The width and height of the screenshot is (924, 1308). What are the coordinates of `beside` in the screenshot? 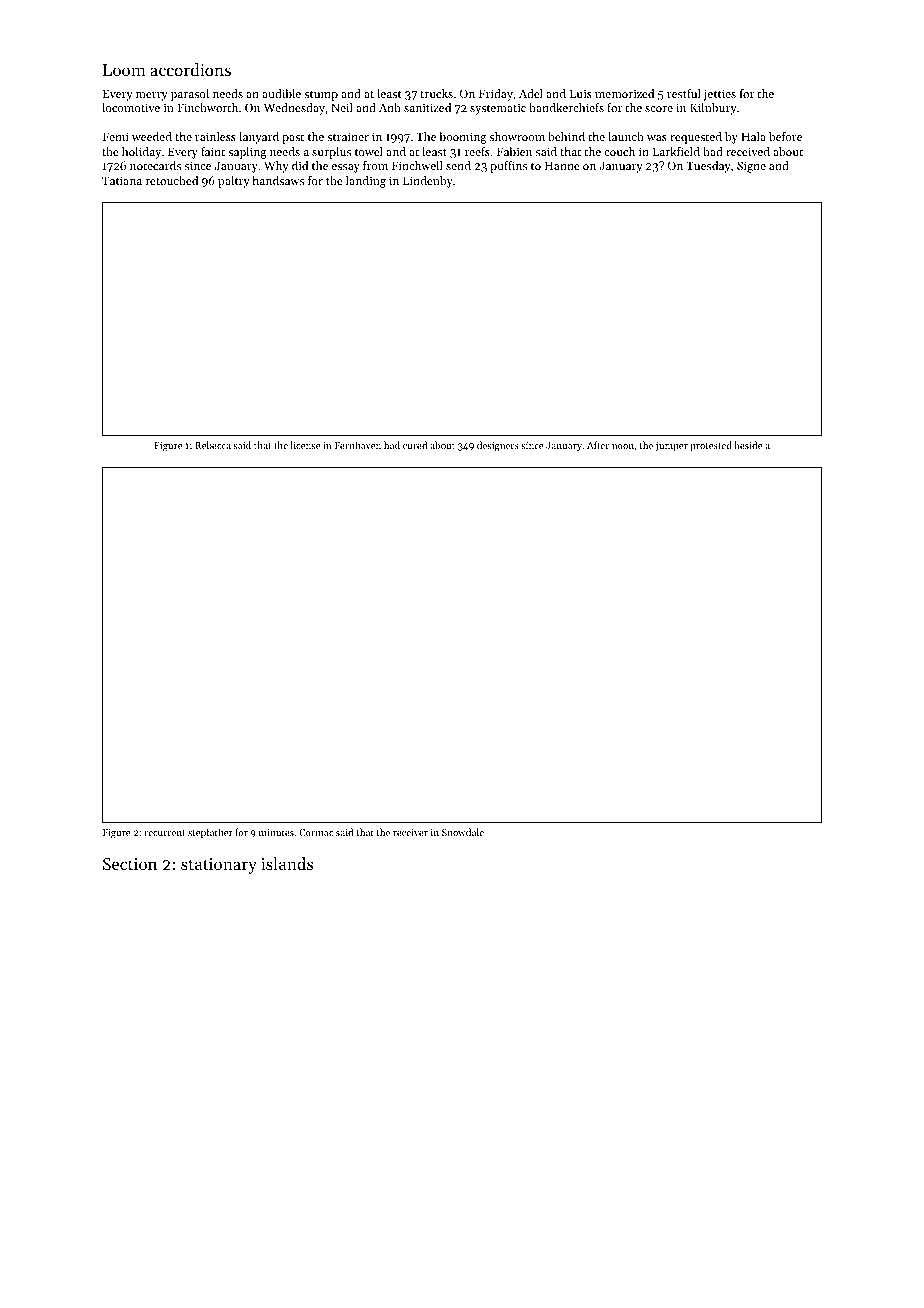 It's located at (748, 445).
